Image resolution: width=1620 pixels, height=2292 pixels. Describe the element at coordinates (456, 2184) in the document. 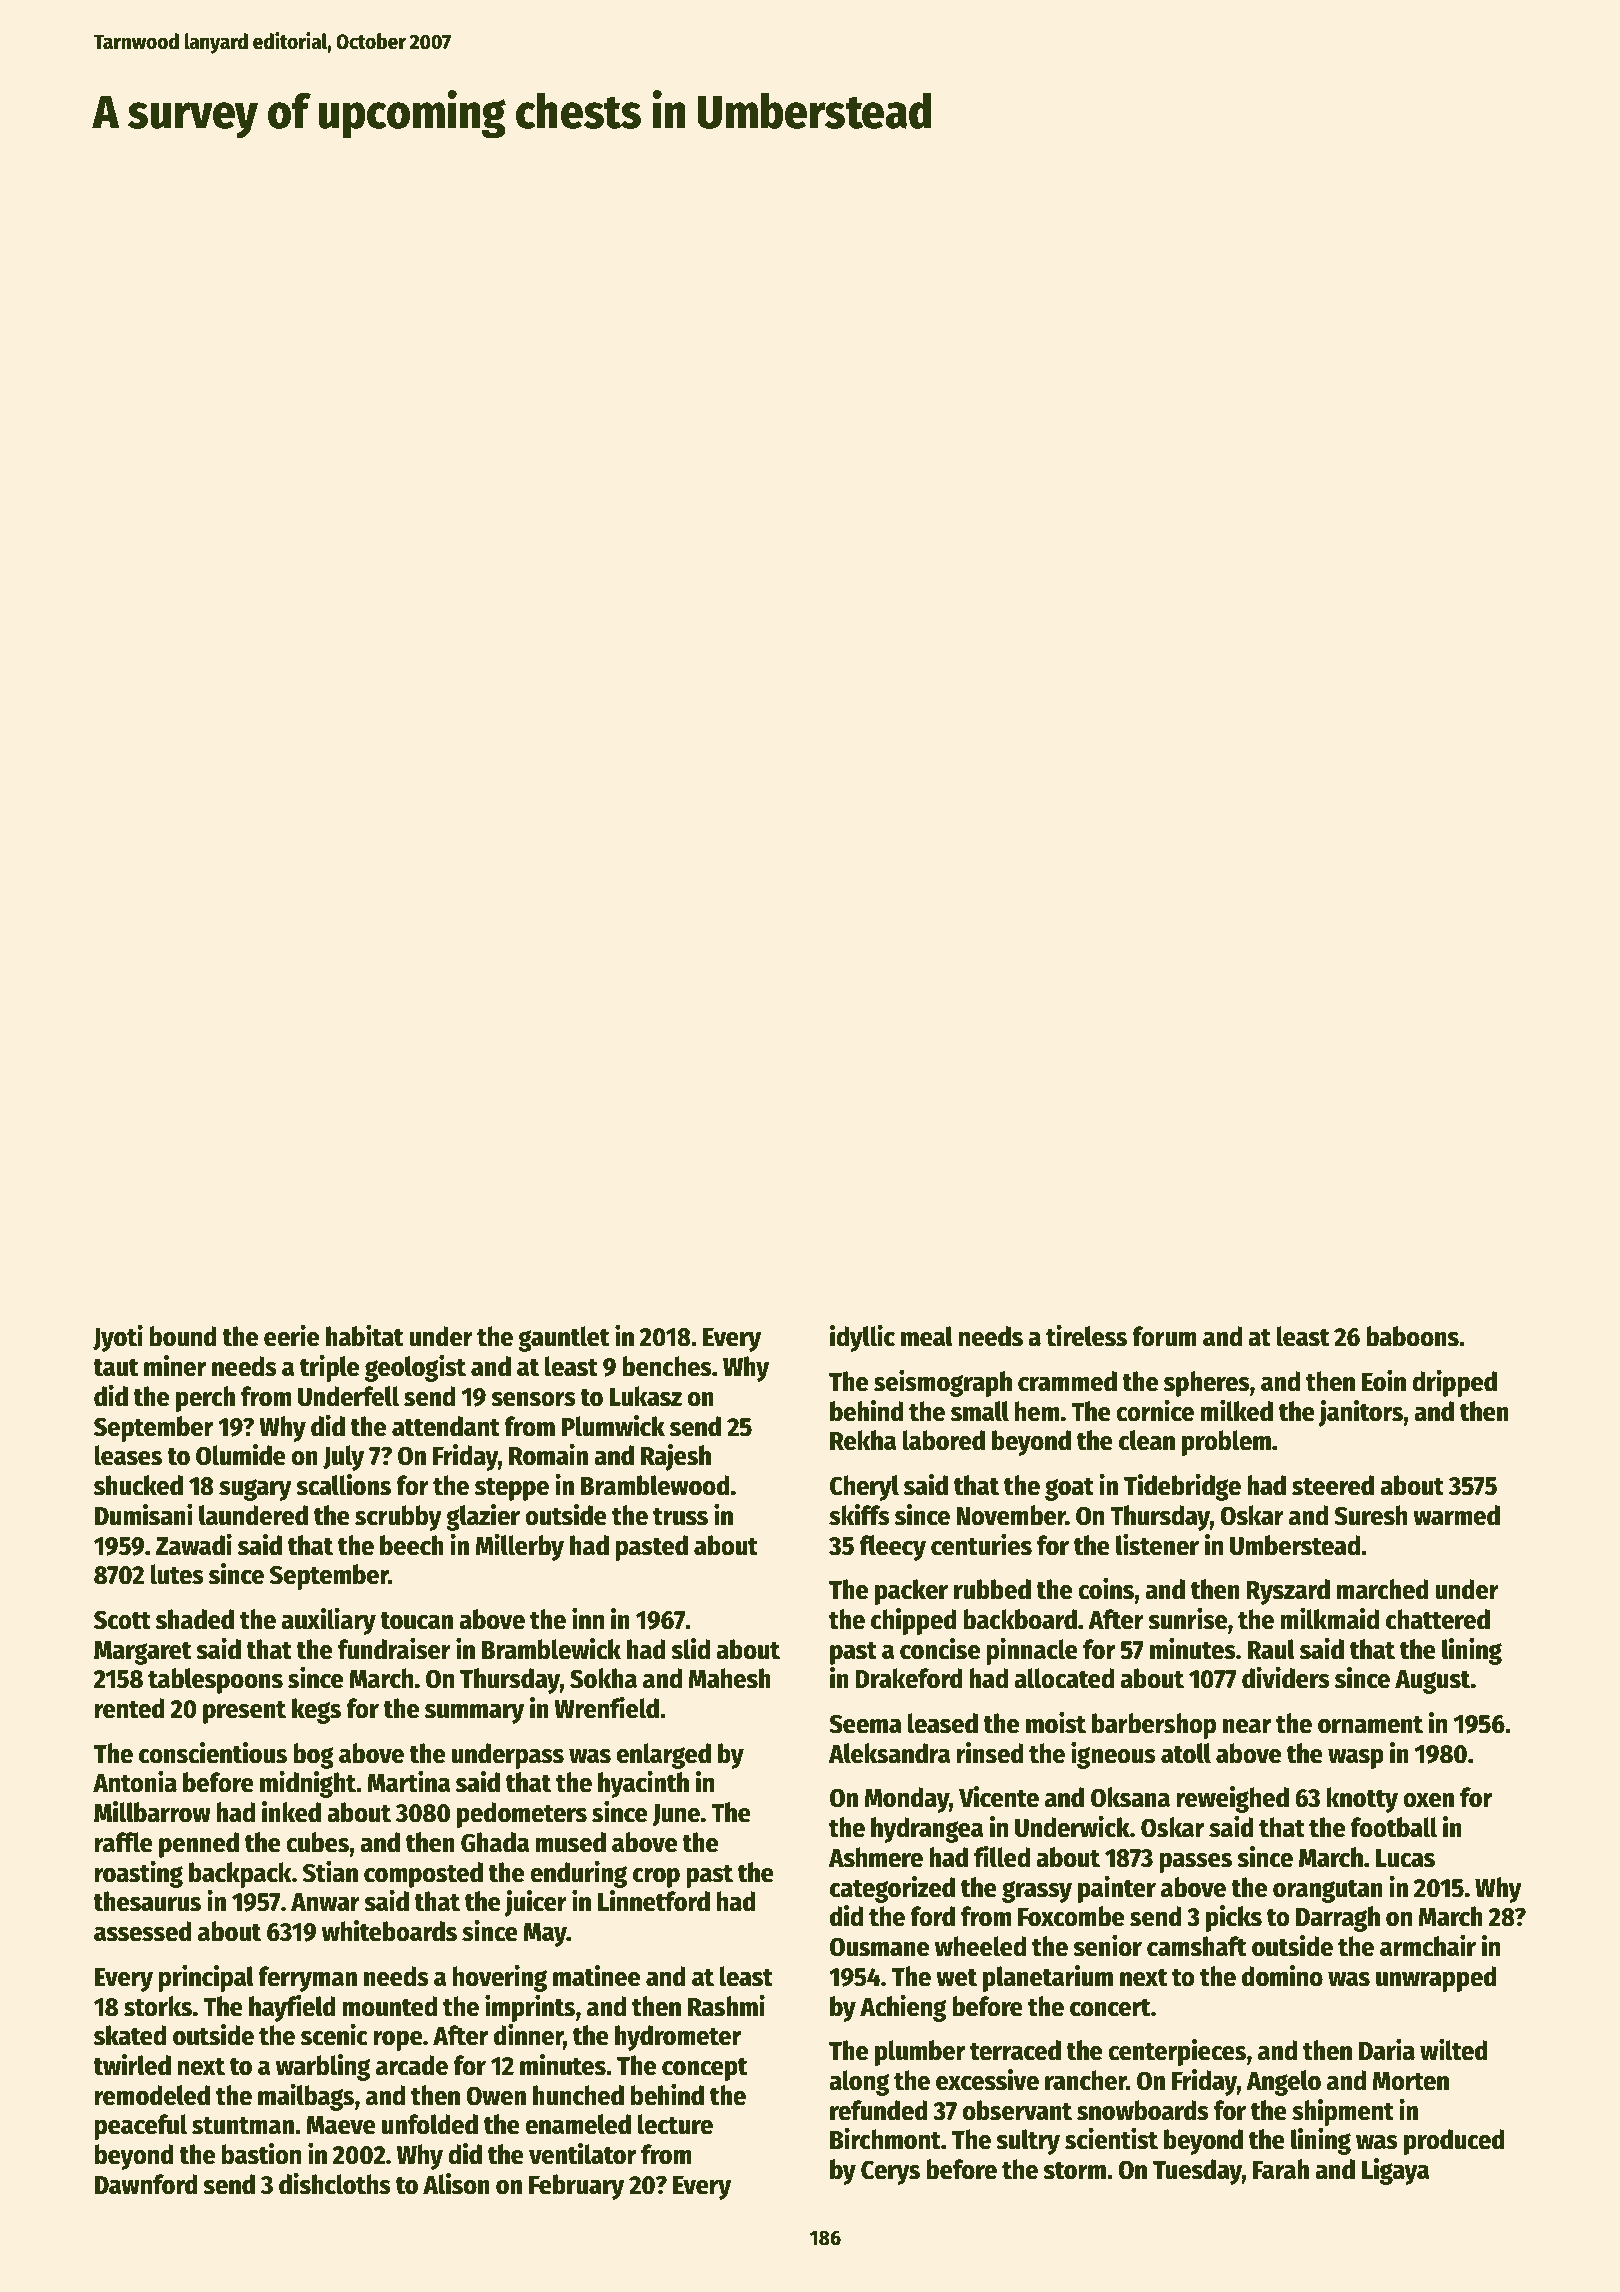

I see `Alison` at that location.
